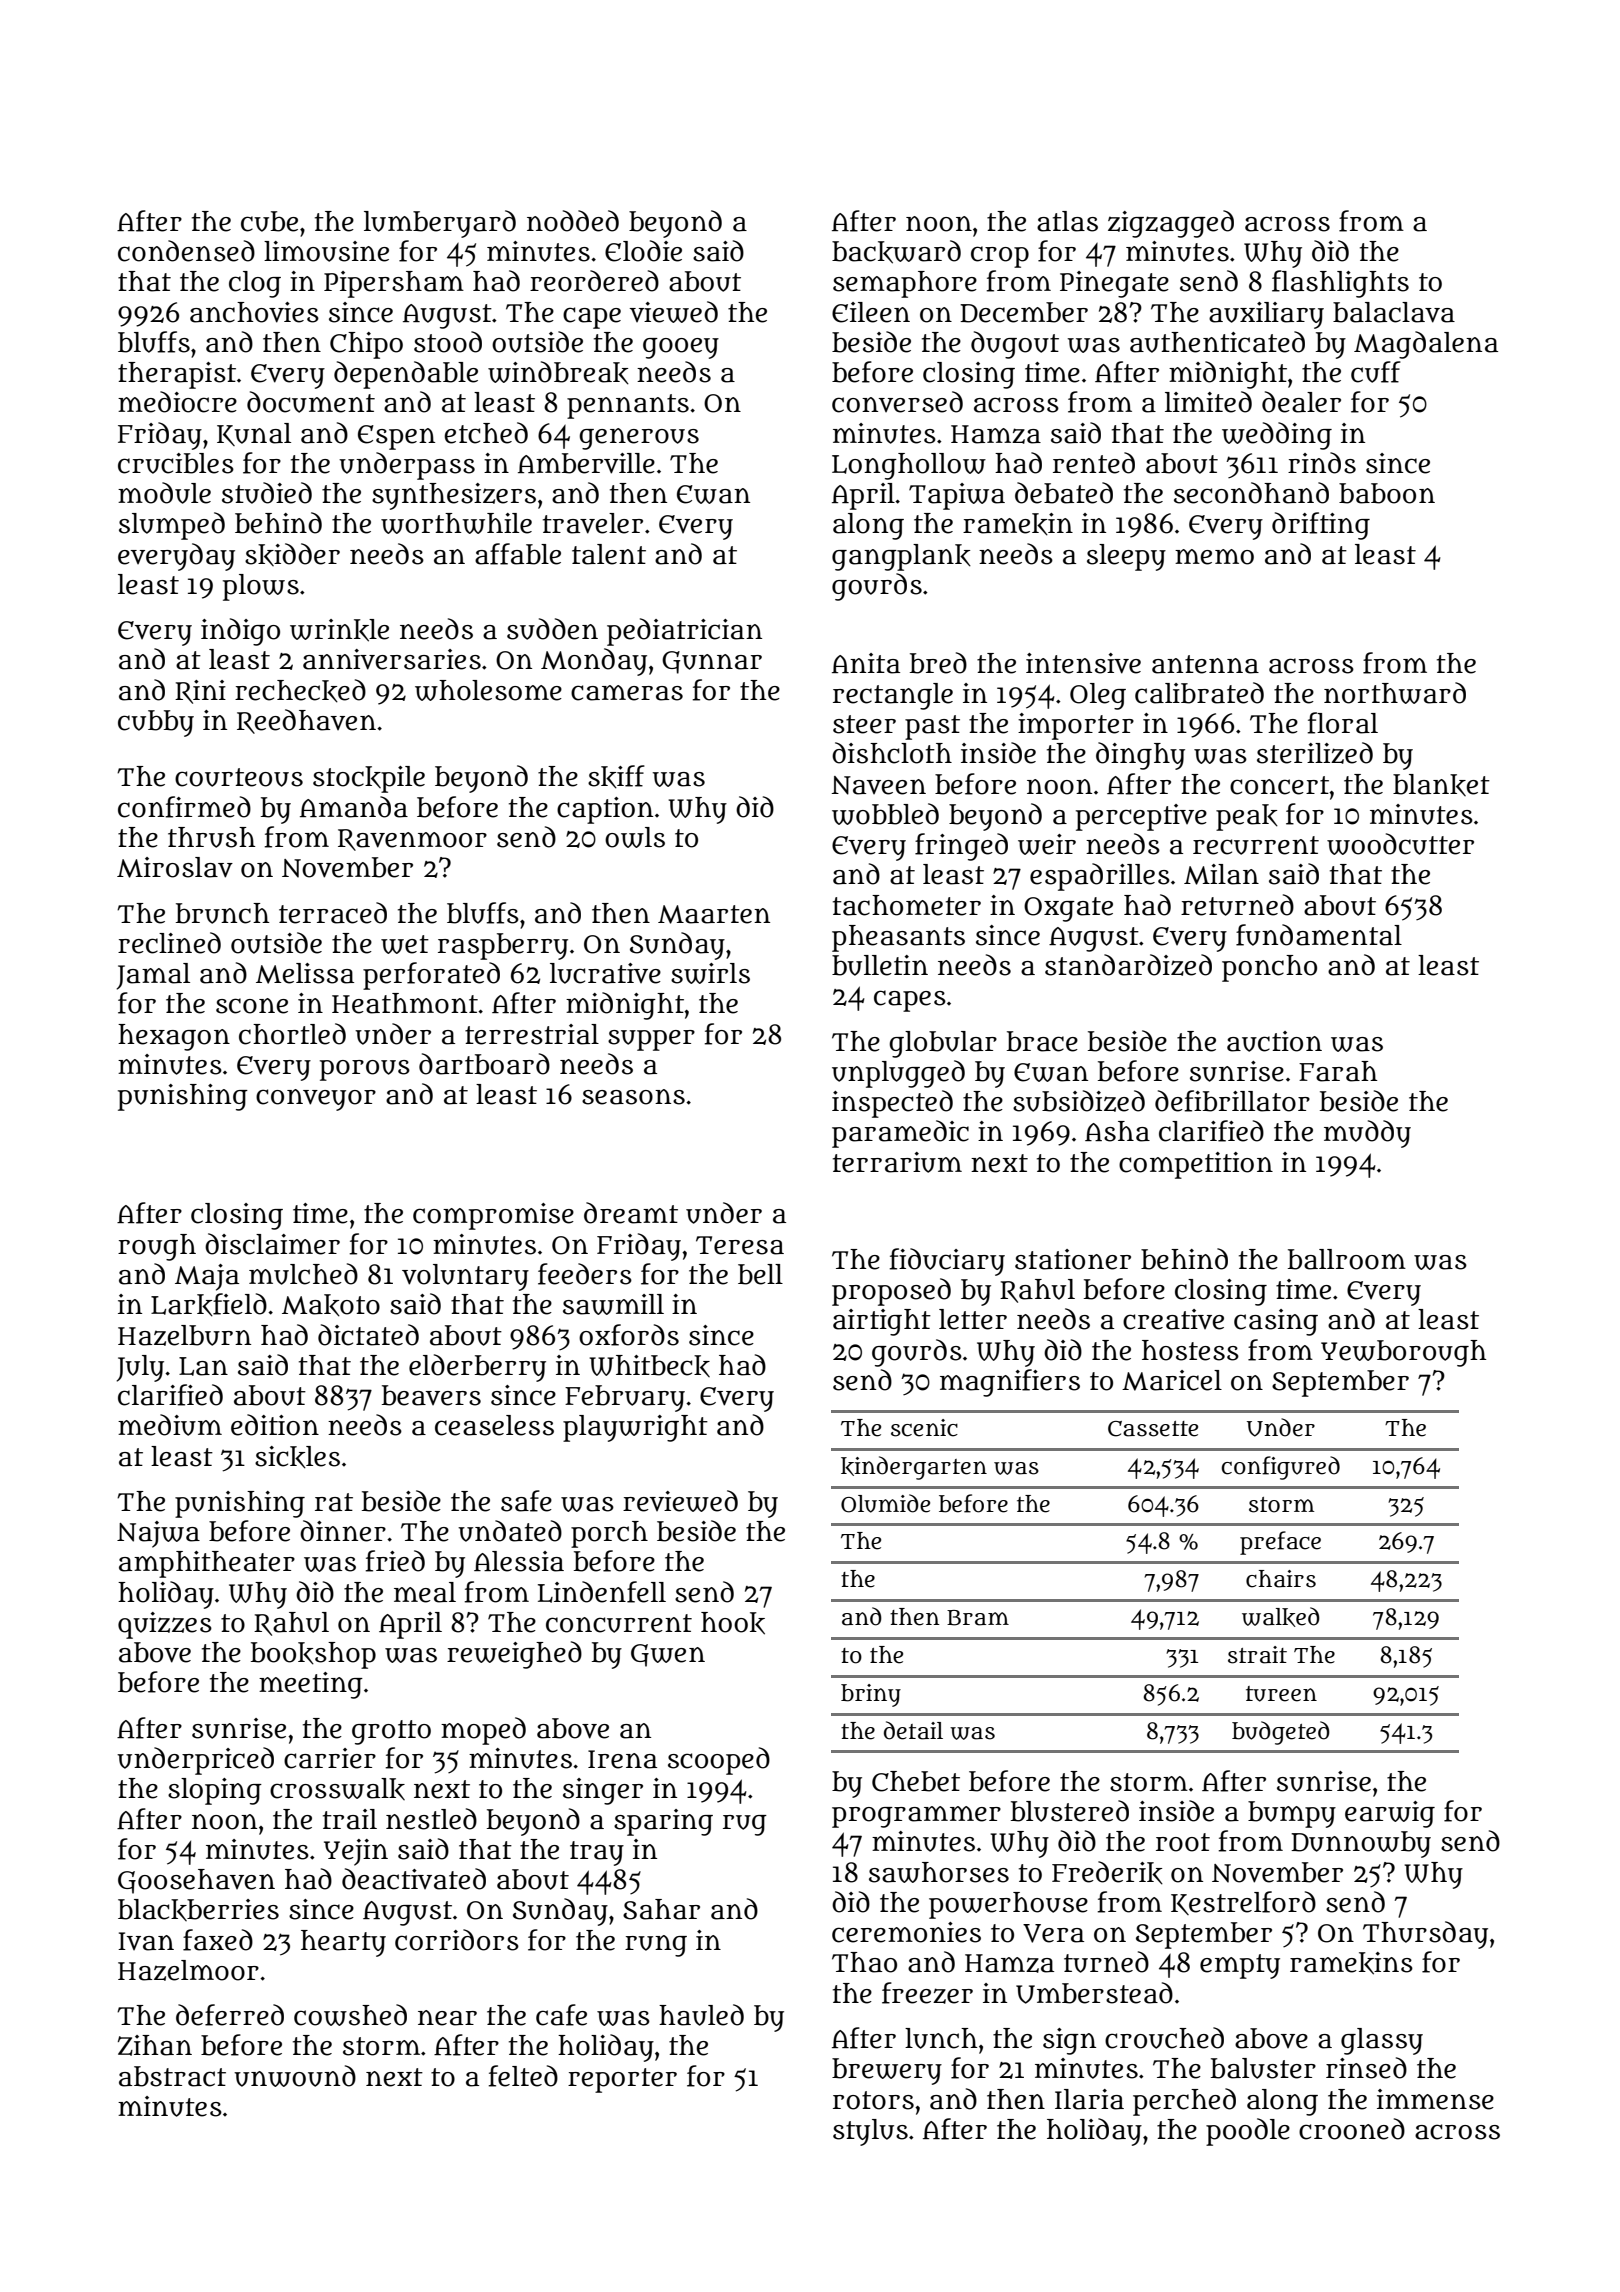  Describe the element at coordinates (573, 221) in the screenshot. I see `nodded` at that location.
